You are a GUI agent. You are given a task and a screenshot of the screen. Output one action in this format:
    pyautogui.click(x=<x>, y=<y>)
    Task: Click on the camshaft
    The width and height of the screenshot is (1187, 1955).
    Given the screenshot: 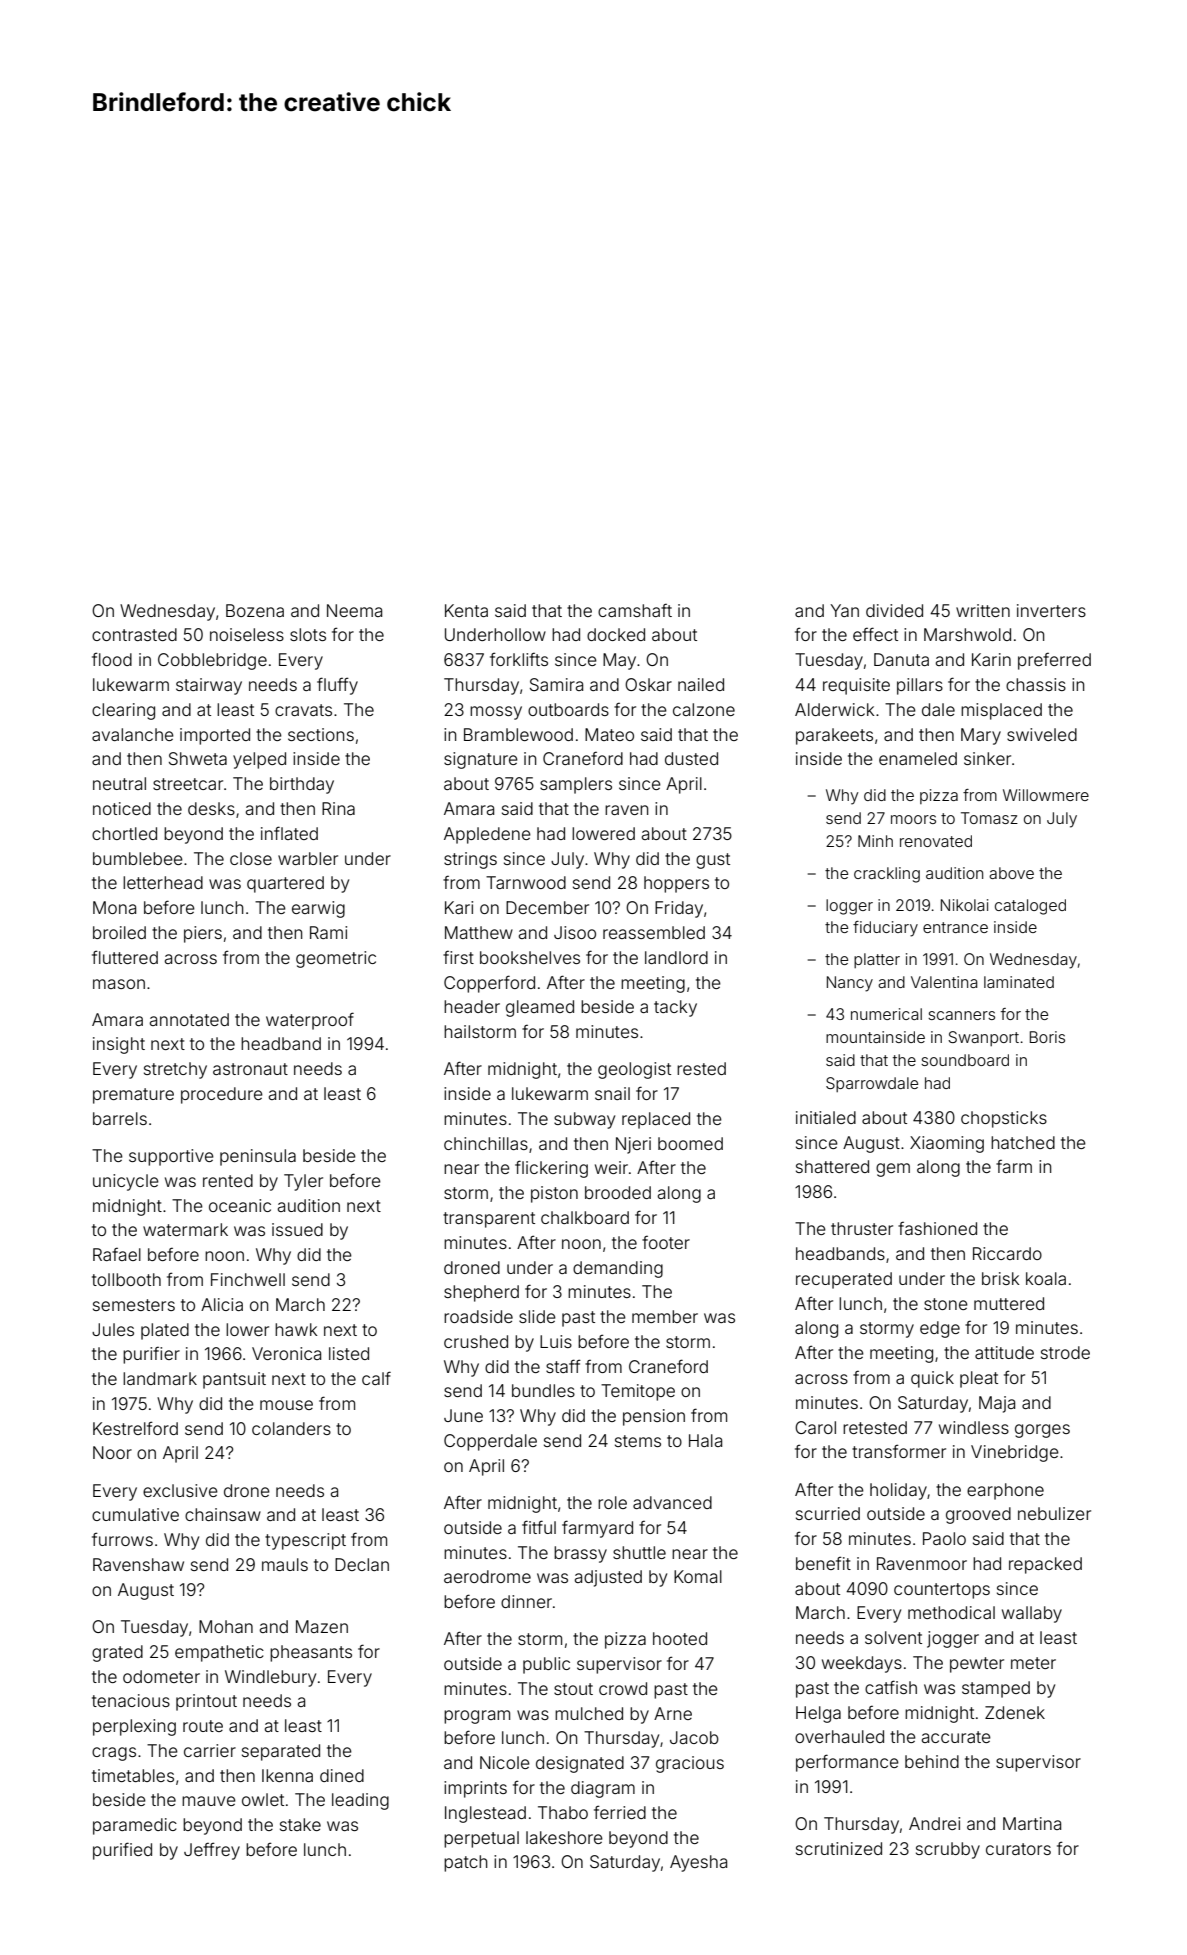 What is the action you would take?
    pyautogui.click(x=635, y=610)
